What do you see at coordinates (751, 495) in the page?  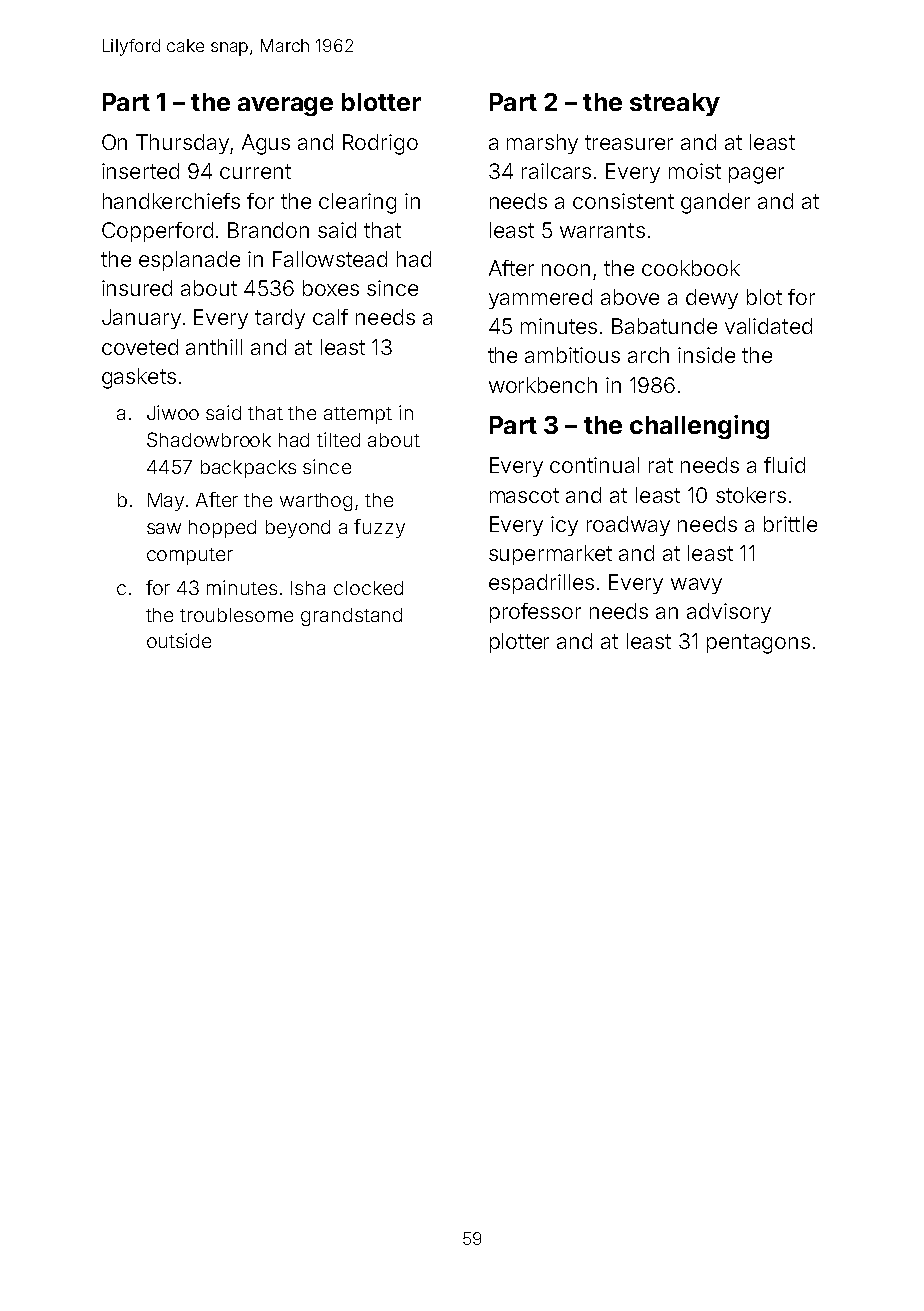 I see `stokers` at bounding box center [751, 495].
